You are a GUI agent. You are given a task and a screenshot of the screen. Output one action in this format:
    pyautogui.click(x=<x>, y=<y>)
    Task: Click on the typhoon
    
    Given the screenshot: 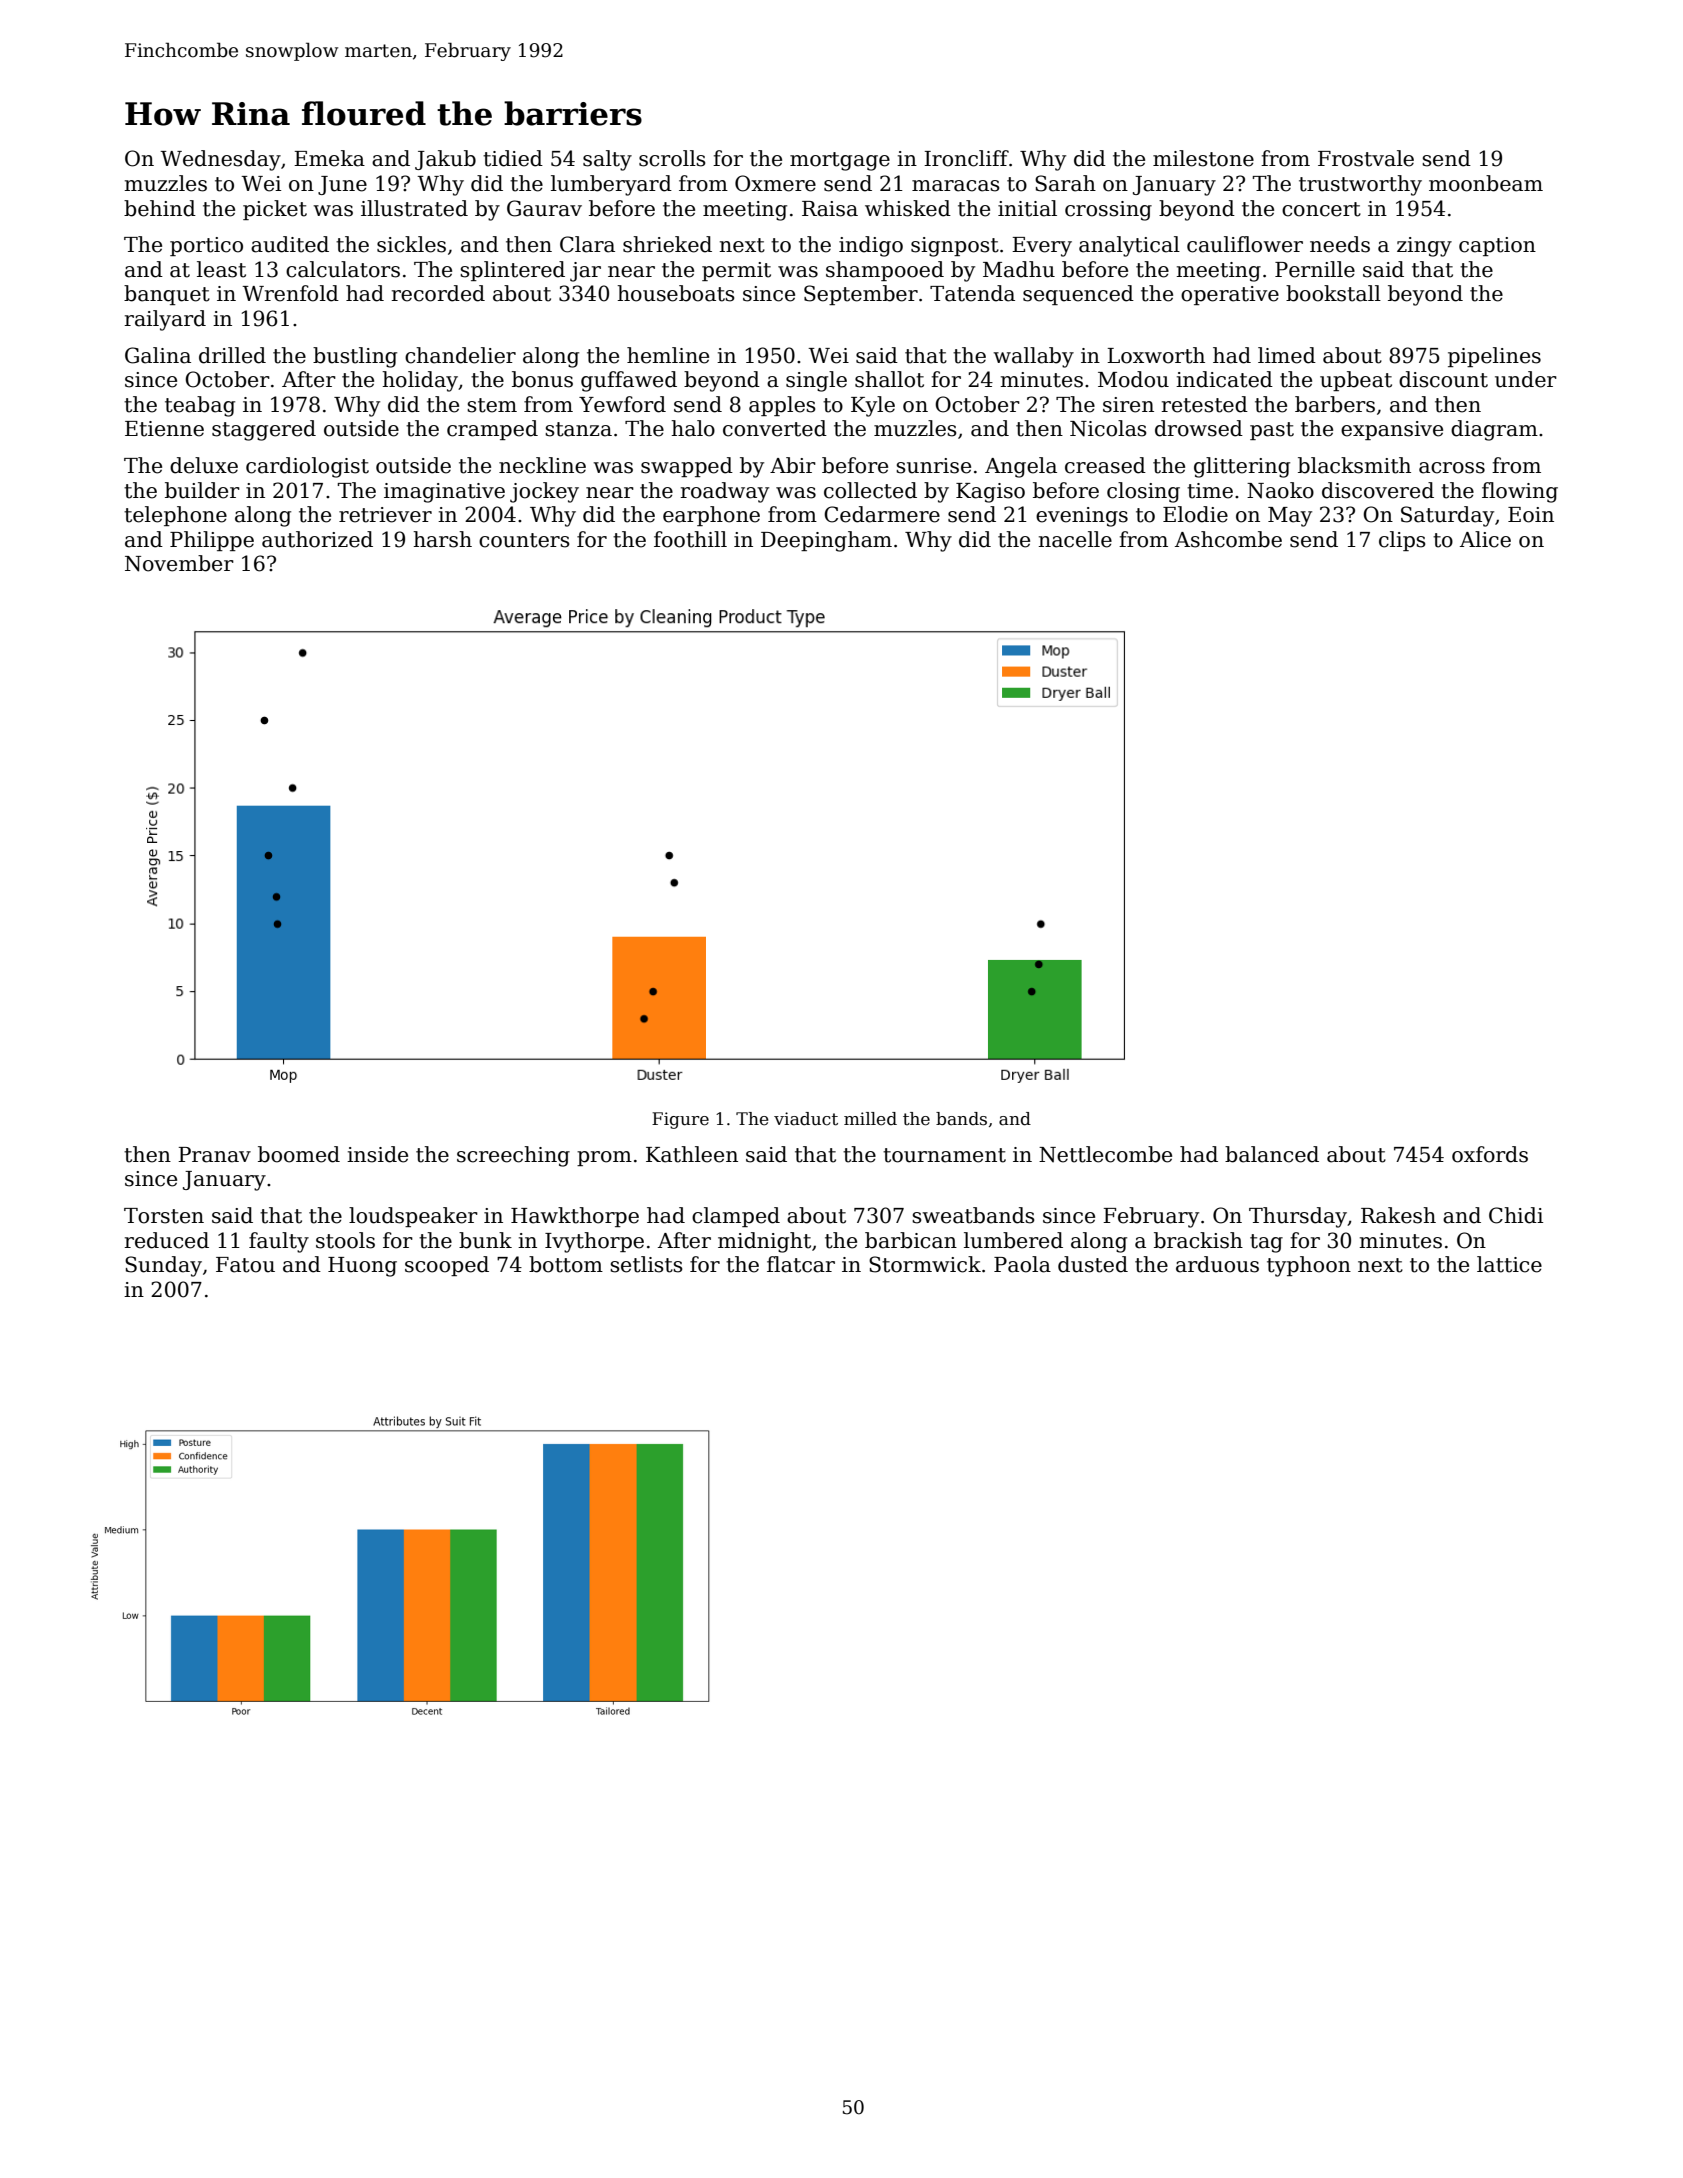 What is the action you would take?
    pyautogui.click(x=1309, y=1266)
